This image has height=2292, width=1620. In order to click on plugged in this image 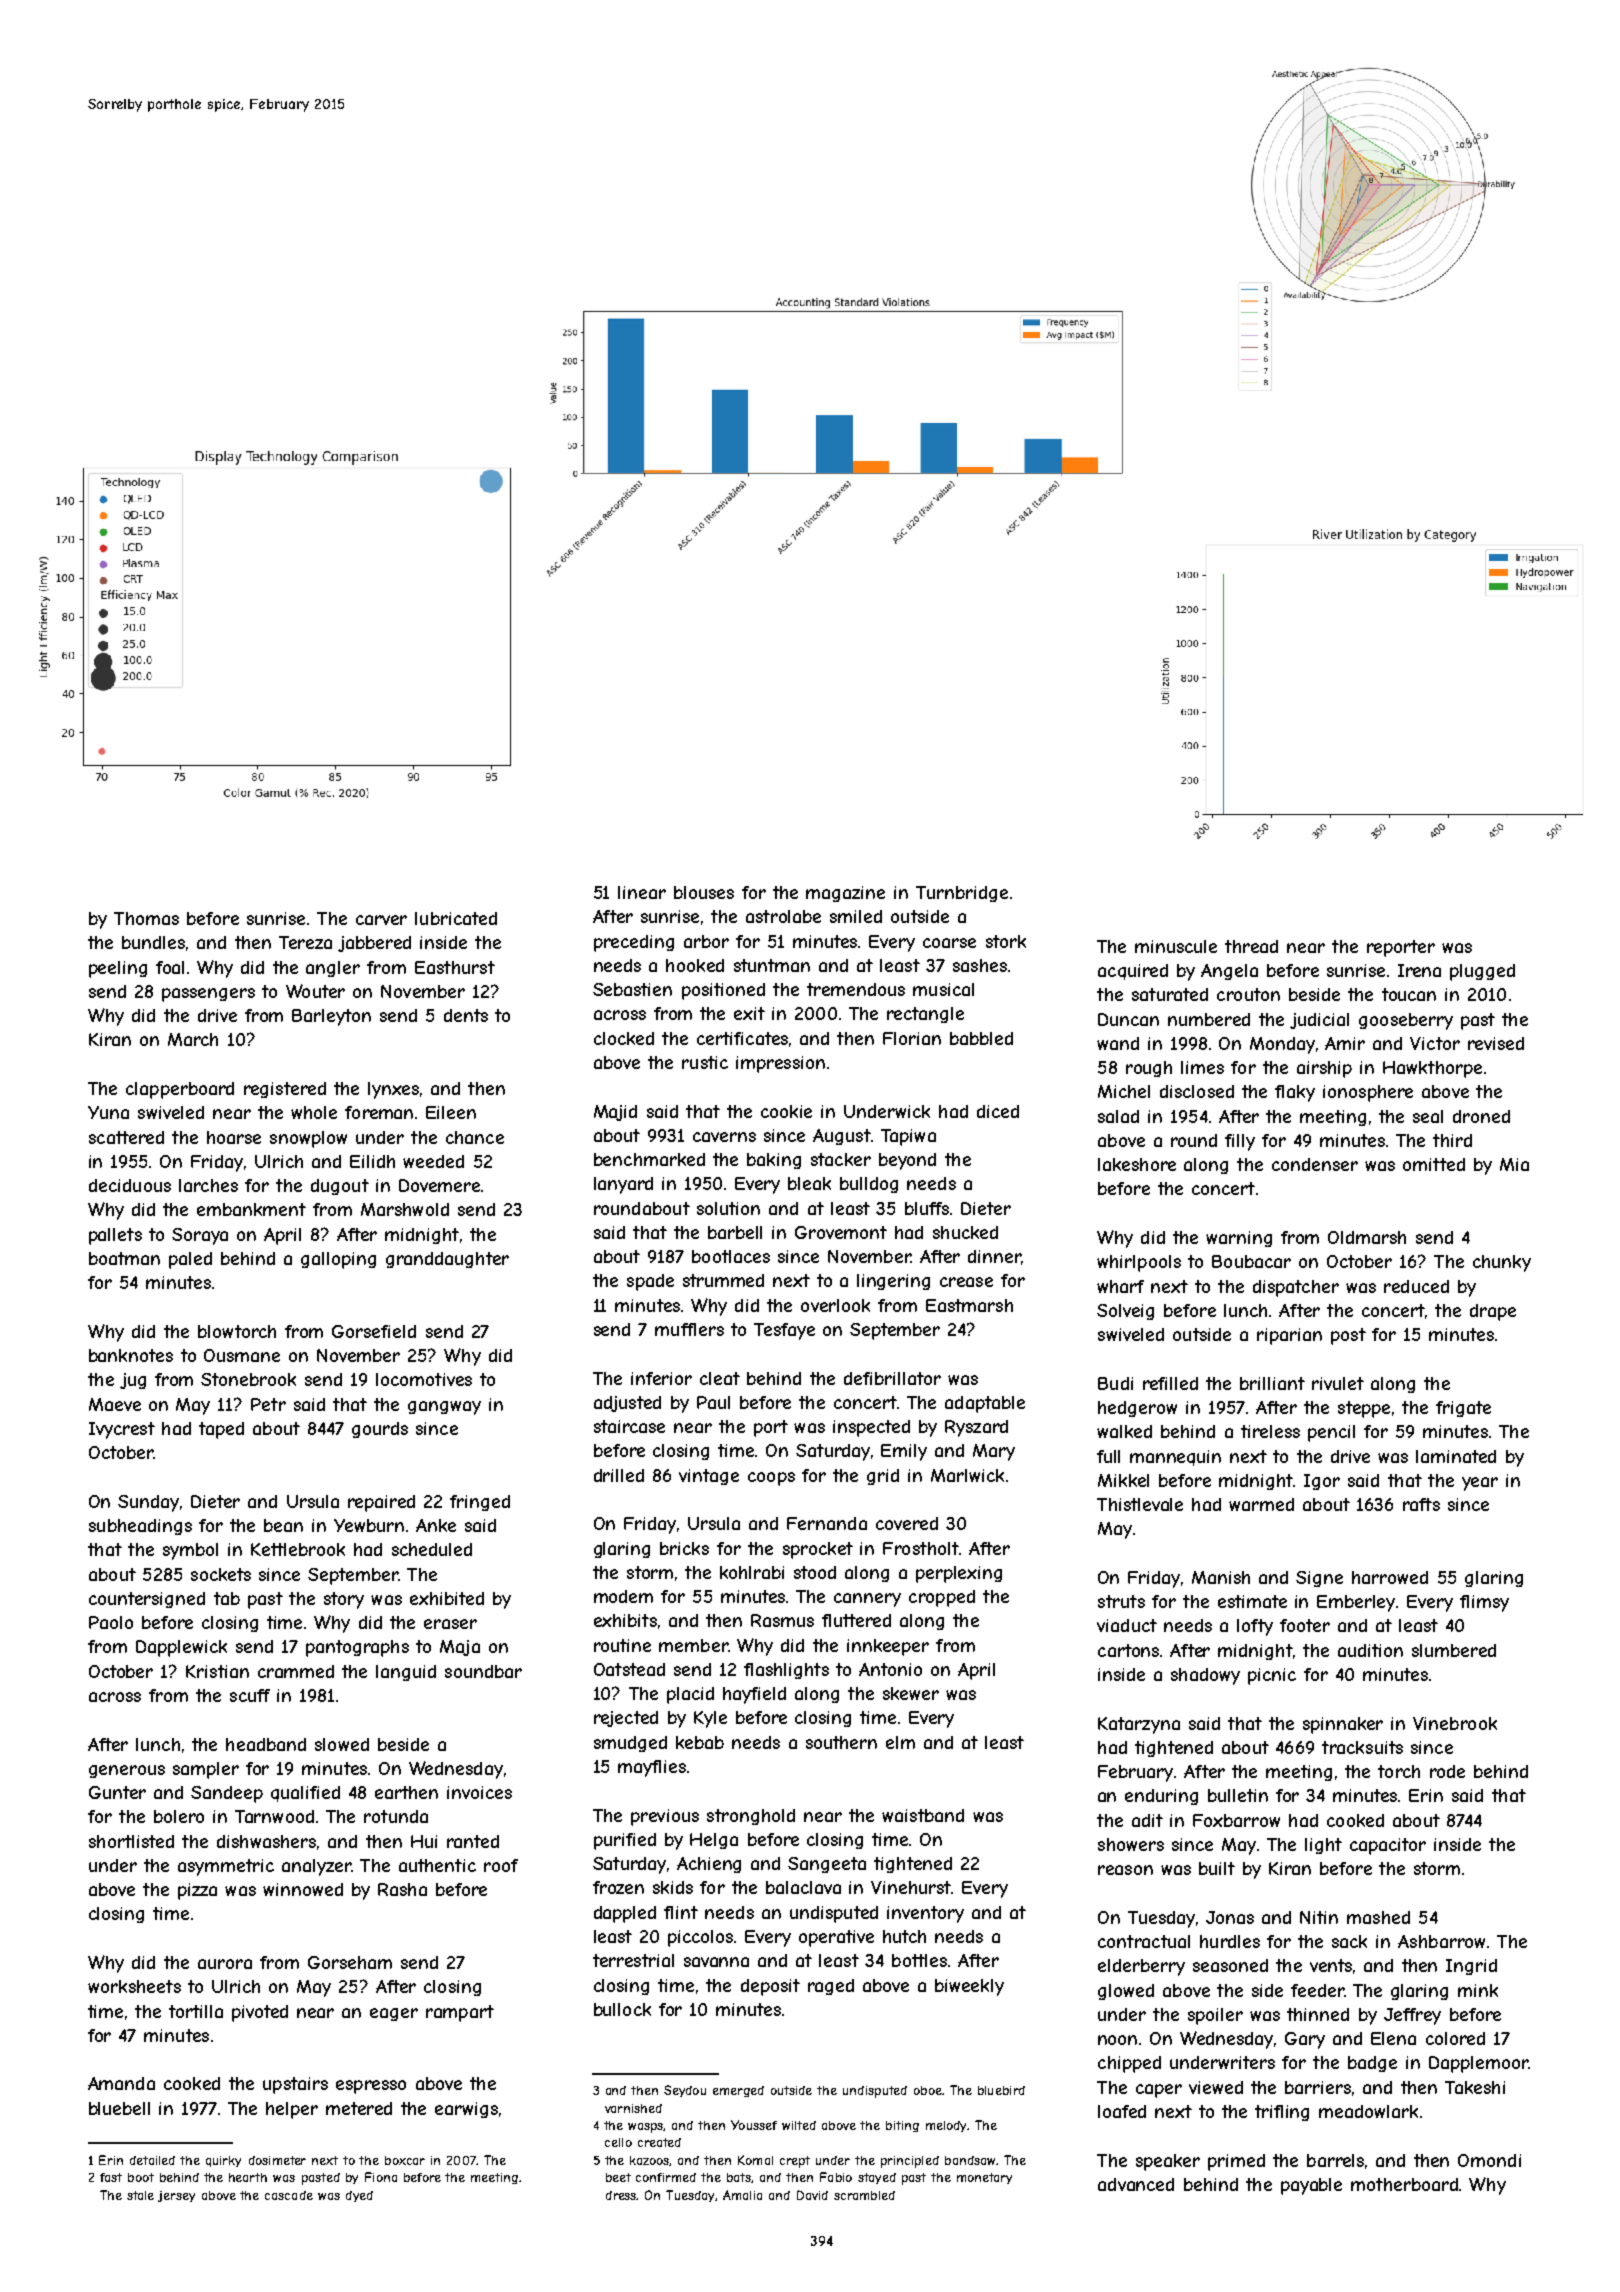, I will do `click(1482, 972)`.
